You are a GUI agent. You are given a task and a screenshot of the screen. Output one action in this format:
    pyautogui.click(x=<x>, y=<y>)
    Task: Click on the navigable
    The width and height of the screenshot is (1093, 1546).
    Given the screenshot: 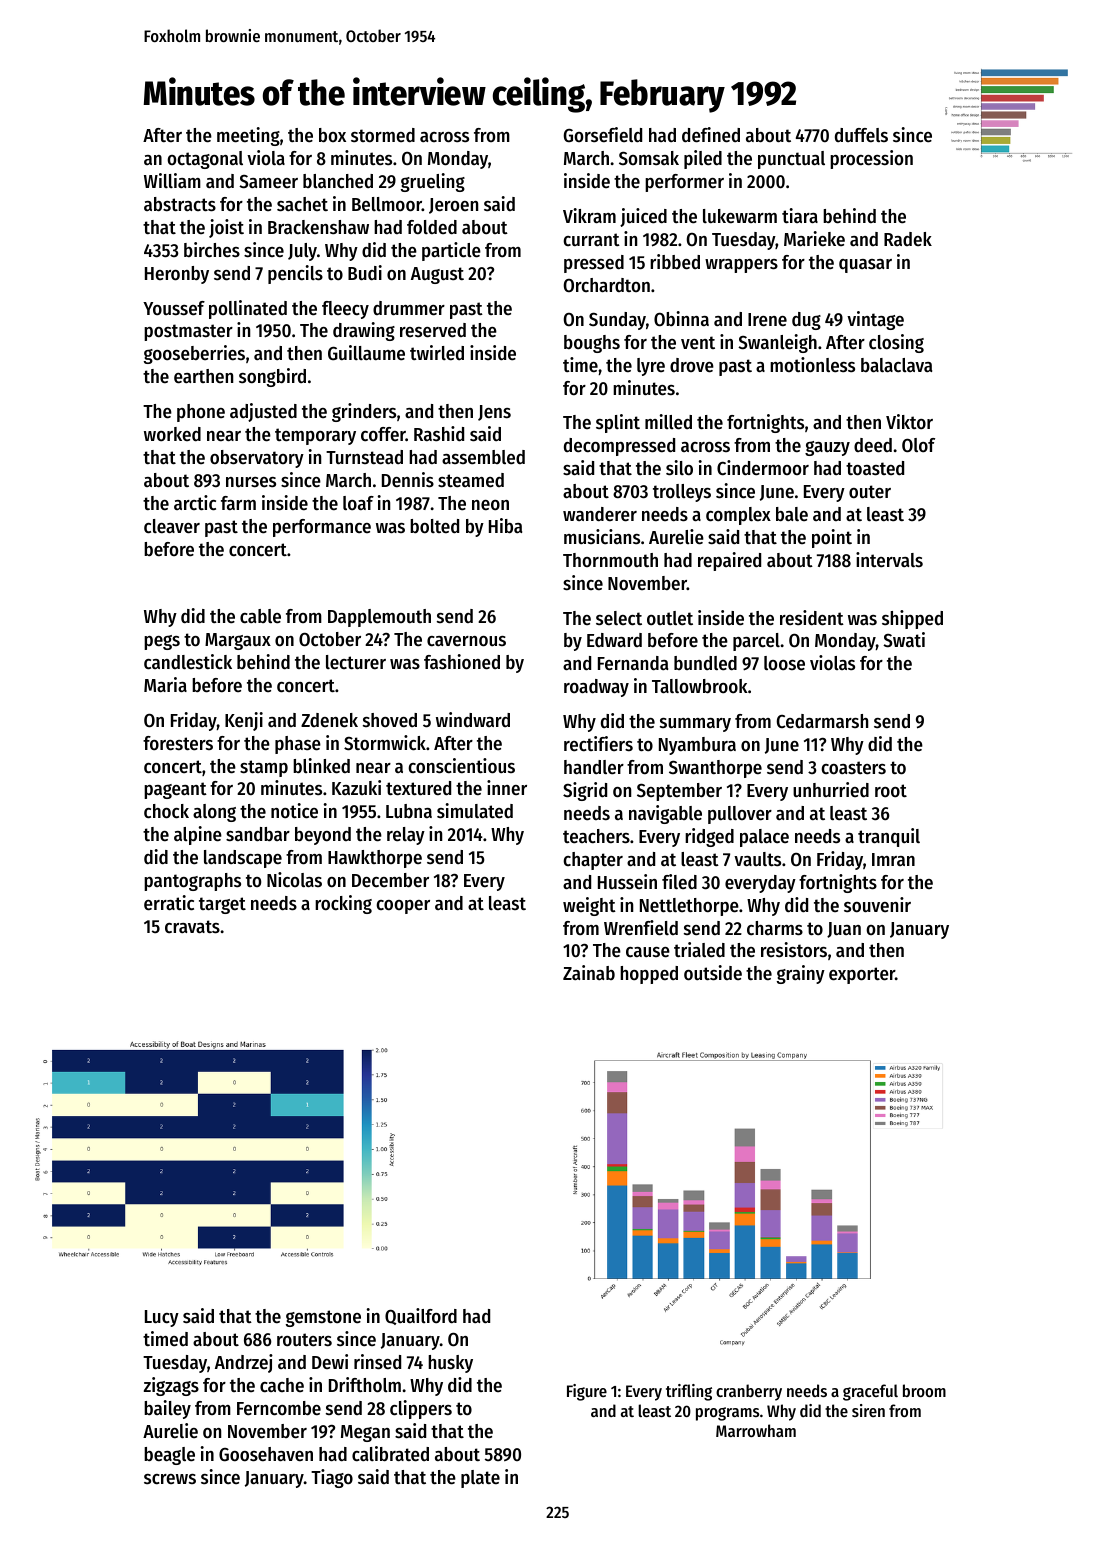 What is the action you would take?
    pyautogui.click(x=665, y=814)
